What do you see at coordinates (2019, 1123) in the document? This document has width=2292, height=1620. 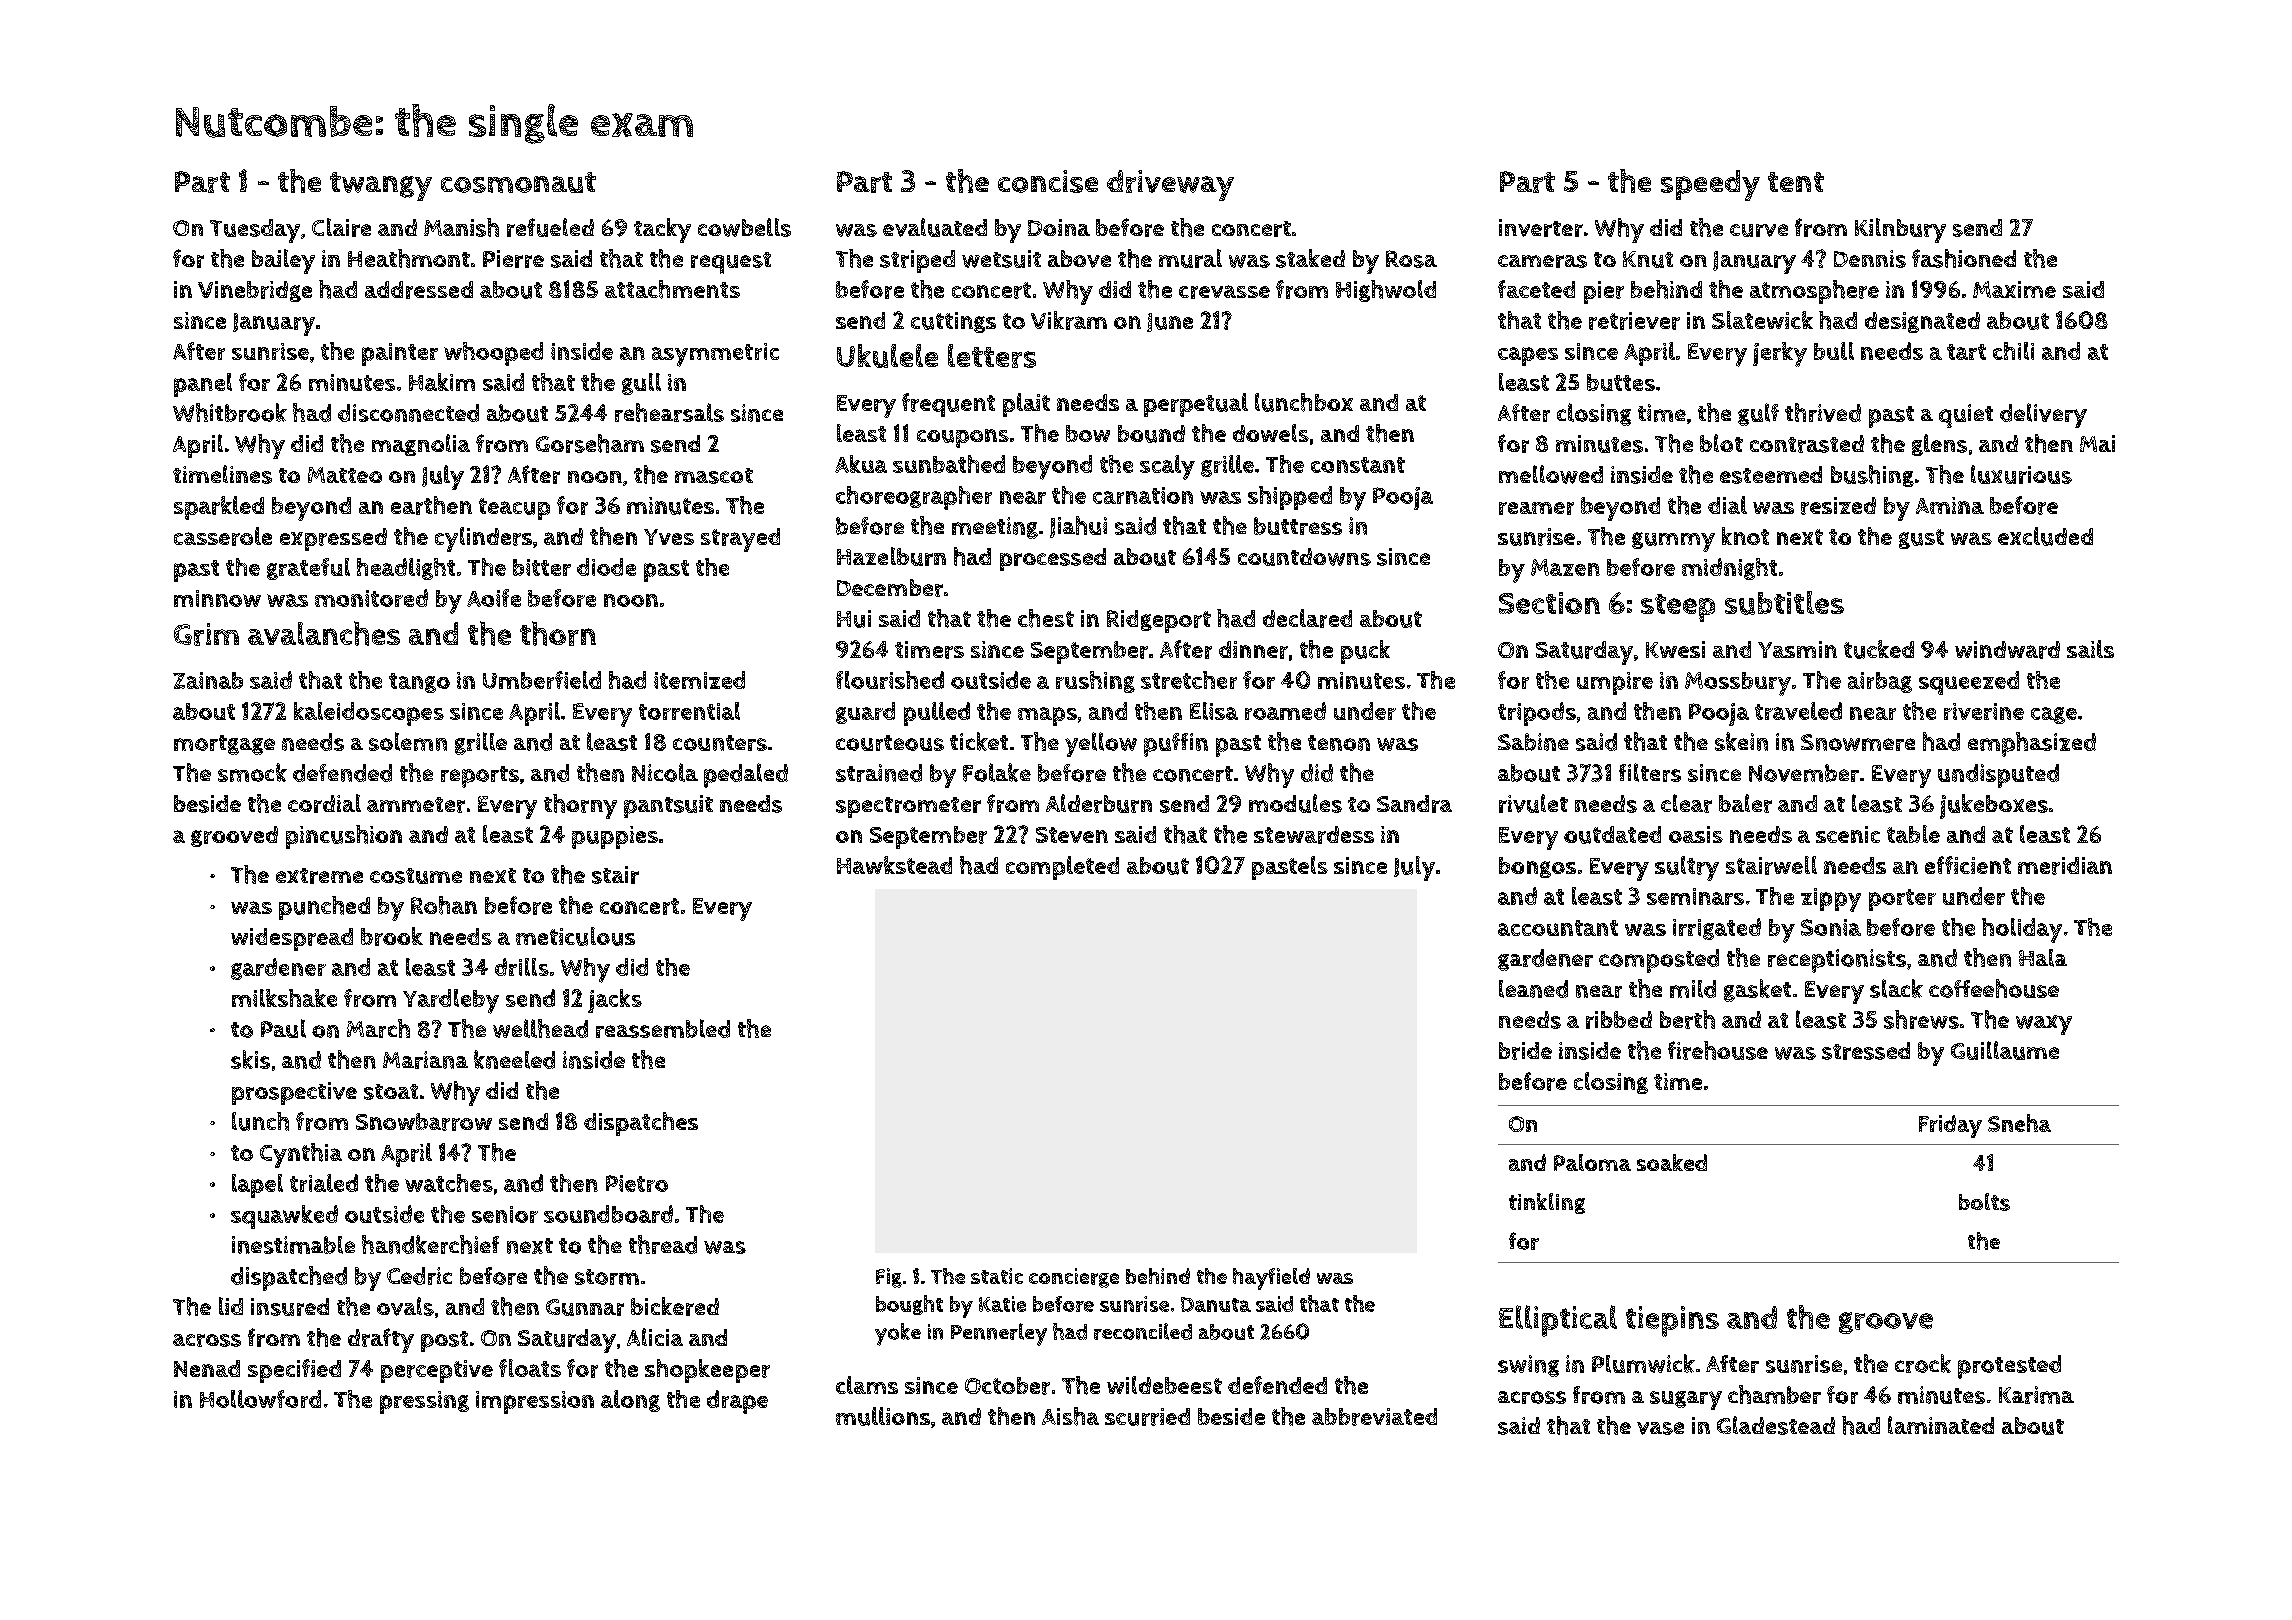 I see `Sneha` at bounding box center [2019, 1123].
